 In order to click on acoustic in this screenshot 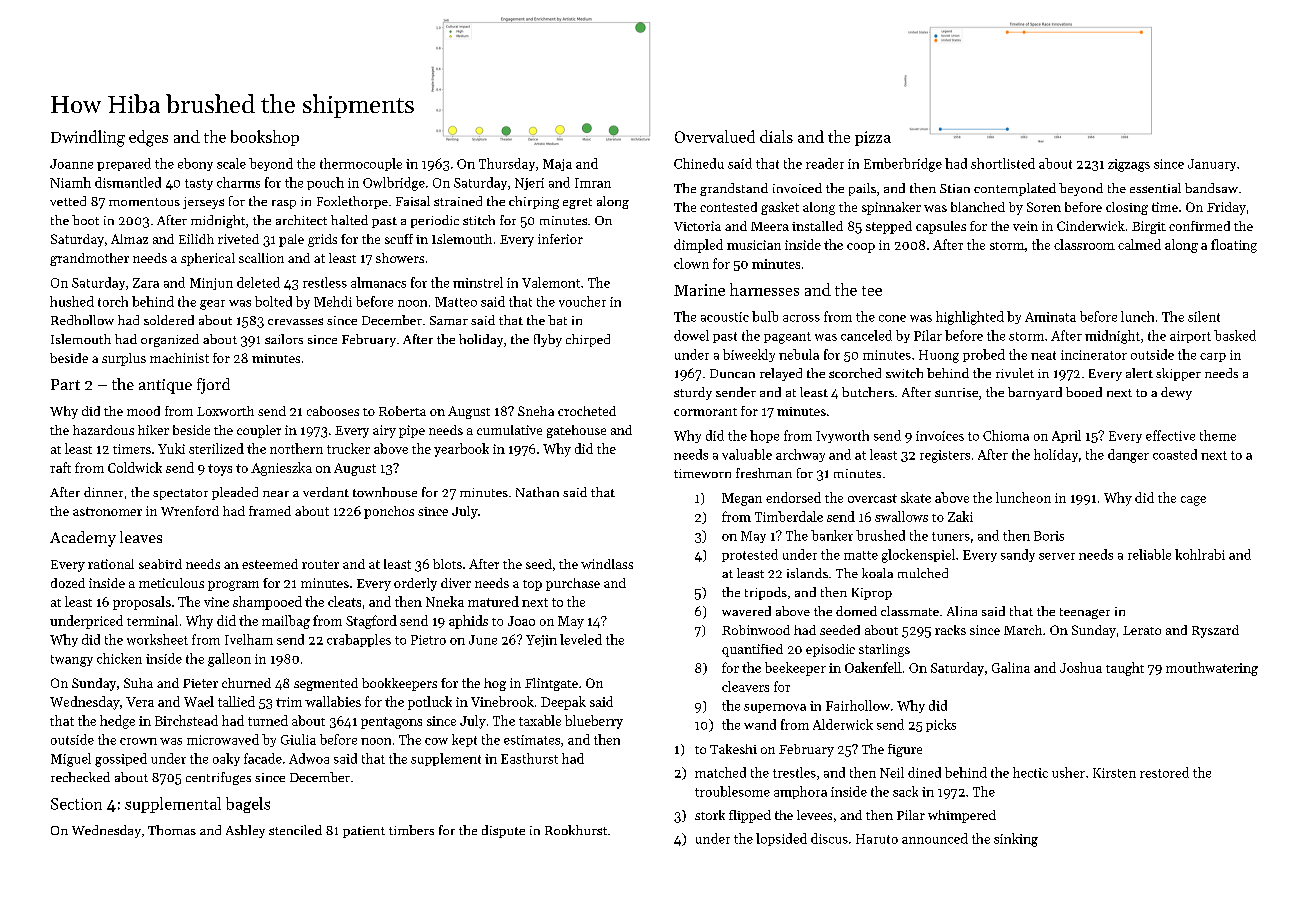, I will do `click(725, 317)`.
